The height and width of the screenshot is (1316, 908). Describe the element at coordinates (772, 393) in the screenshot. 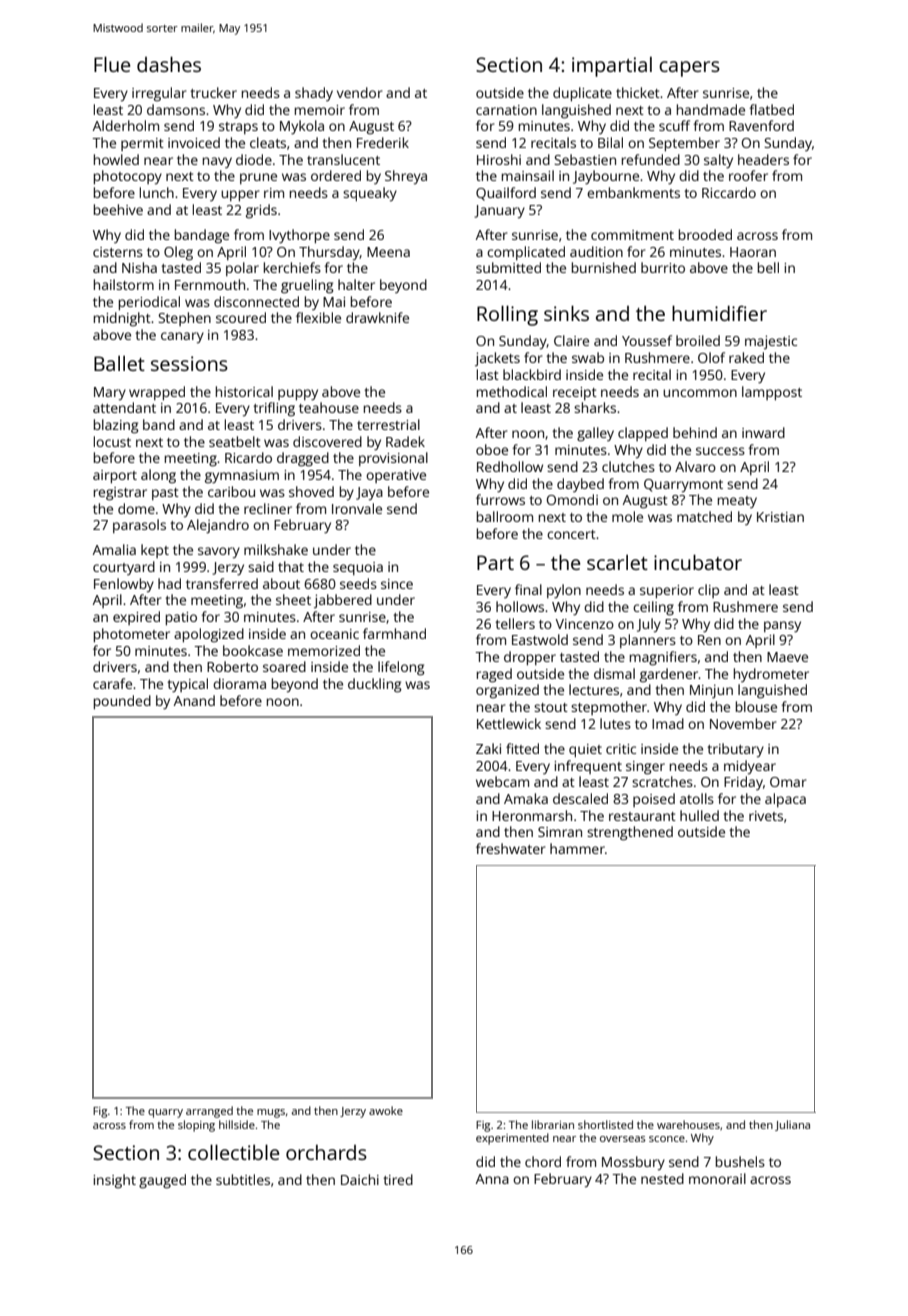

I see `lamppost` at that location.
